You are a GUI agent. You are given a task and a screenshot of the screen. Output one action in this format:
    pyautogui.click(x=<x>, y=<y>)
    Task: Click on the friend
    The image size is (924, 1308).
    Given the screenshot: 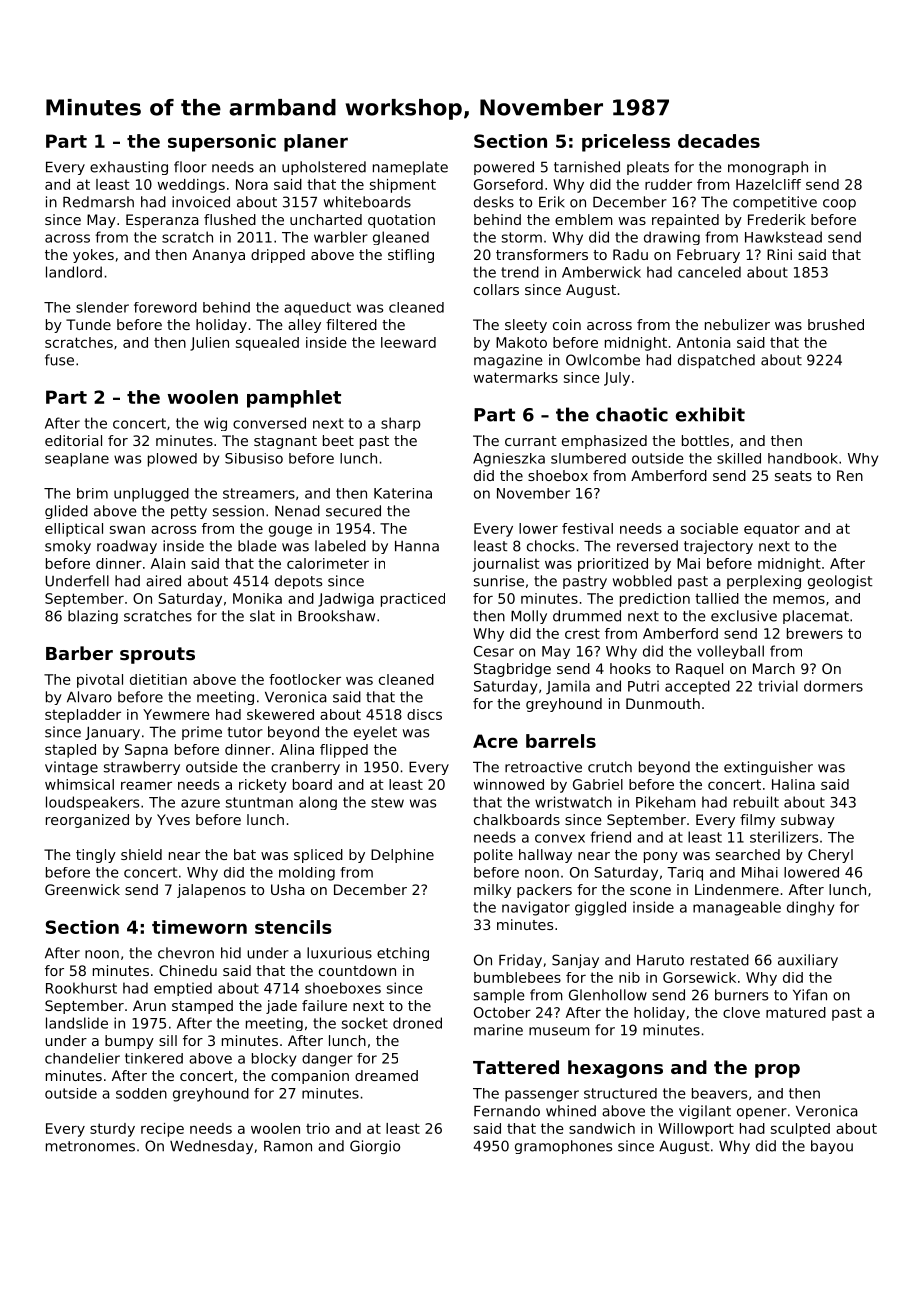 What is the action you would take?
    pyautogui.click(x=610, y=837)
